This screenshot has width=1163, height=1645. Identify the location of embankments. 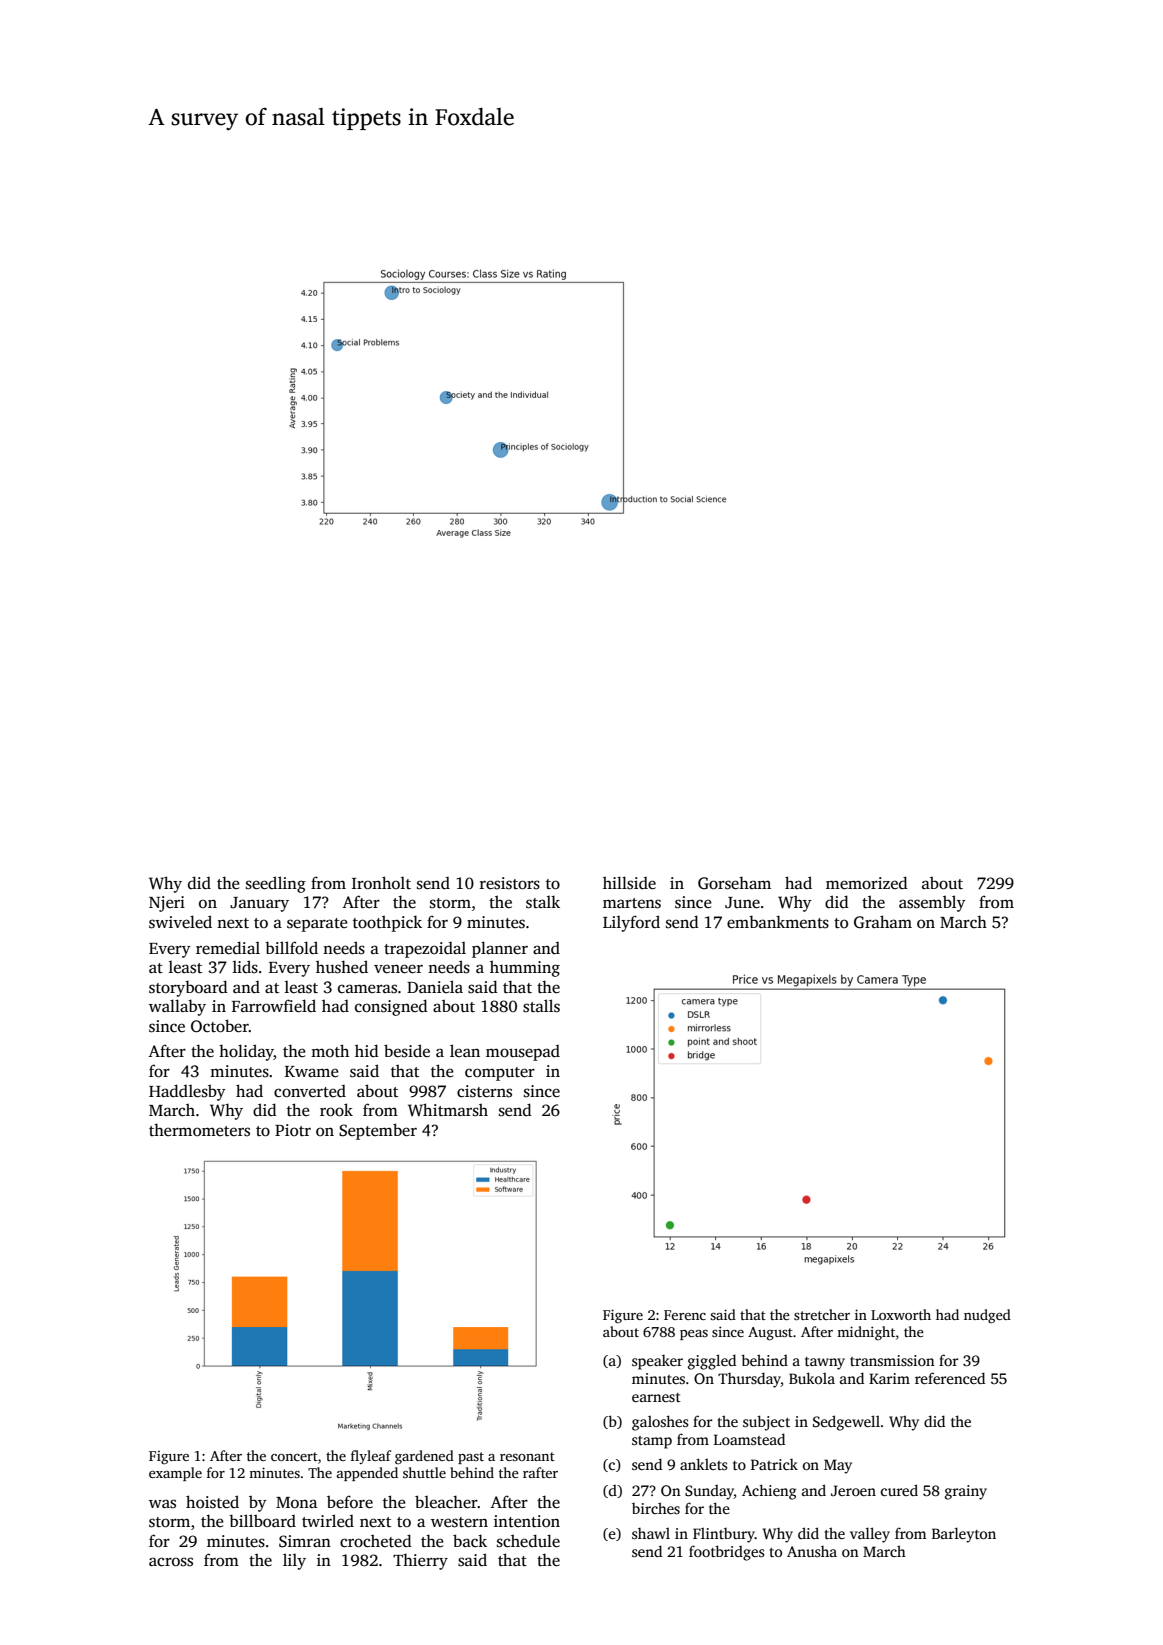
(778, 922).
